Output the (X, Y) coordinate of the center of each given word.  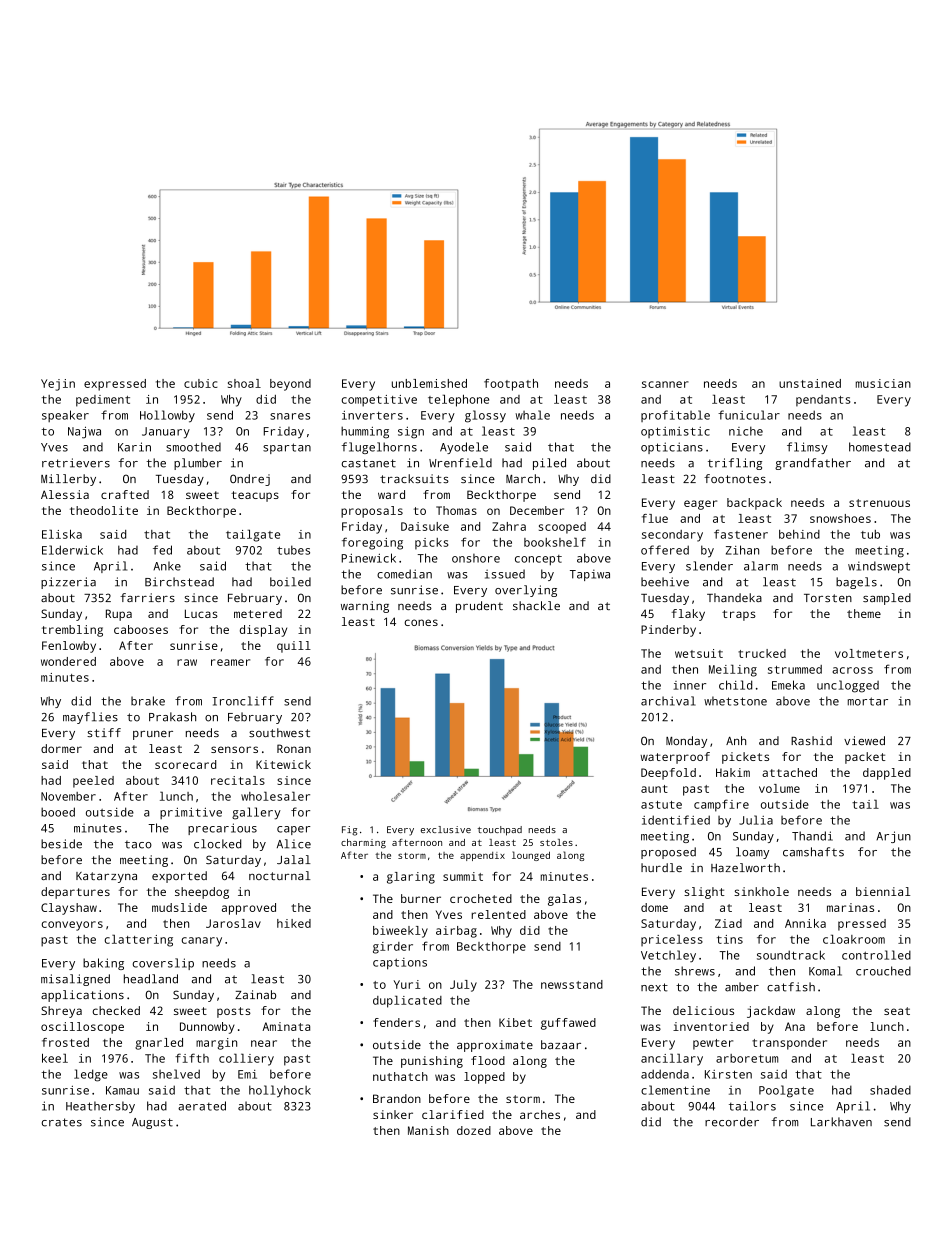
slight (704, 893)
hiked (294, 923)
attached (789, 772)
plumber (198, 464)
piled (549, 464)
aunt (654, 789)
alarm (761, 566)
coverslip (163, 964)
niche (746, 431)
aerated (202, 1106)
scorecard (185, 764)
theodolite (104, 510)
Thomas (456, 510)
